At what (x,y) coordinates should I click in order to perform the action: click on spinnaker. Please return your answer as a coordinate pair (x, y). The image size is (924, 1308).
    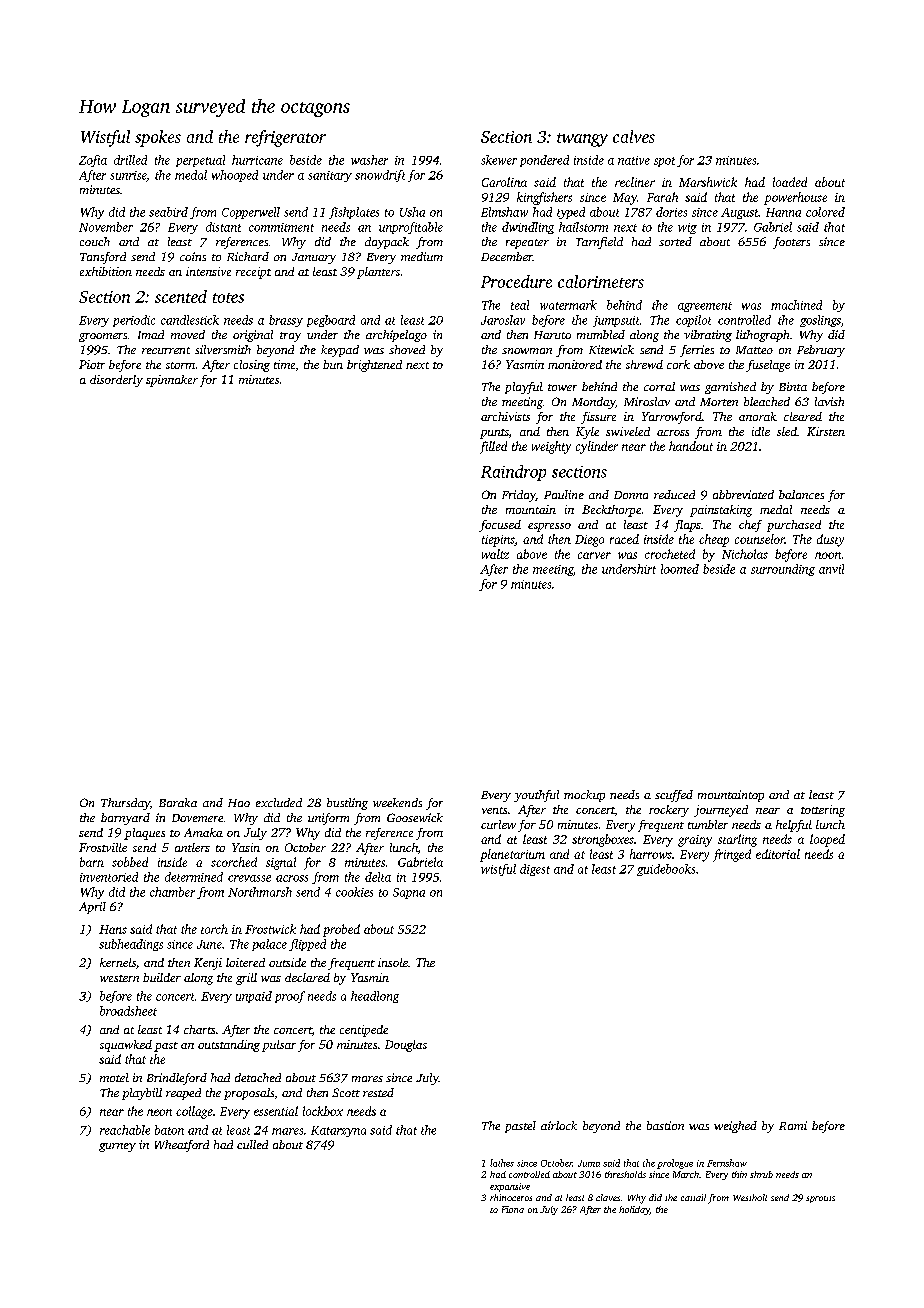
    Looking at the image, I should click on (172, 381).
